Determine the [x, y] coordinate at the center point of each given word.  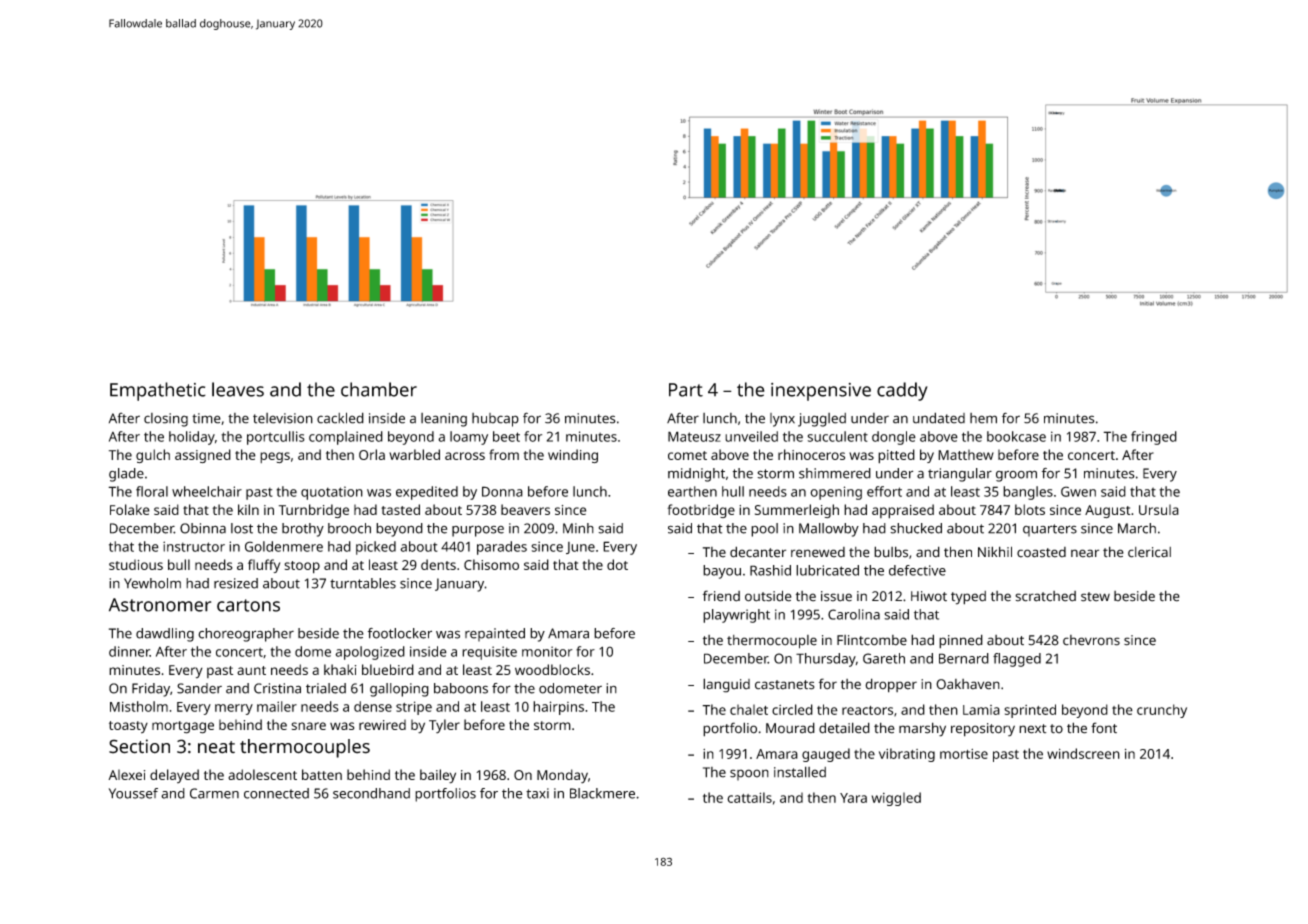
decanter [758, 552]
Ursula [1159, 509]
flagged [1017, 660]
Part [686, 390]
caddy [902, 391]
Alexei [126, 774]
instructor [194, 546]
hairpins [558, 708]
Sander [199, 688]
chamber [379, 389]
